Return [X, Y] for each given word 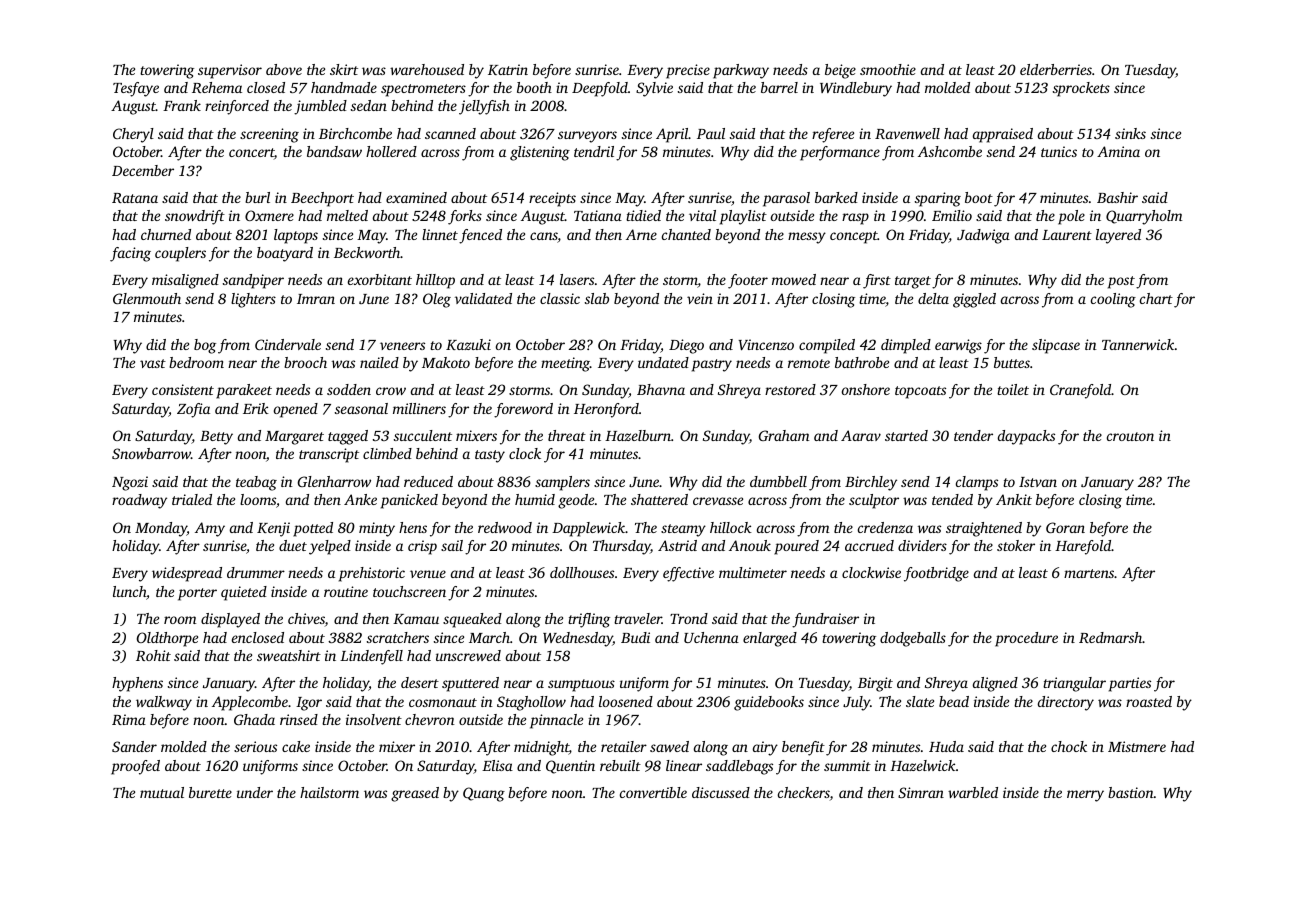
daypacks [1026, 437]
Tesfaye [136, 89]
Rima [129, 719]
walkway [164, 703]
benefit [803, 748]
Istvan [1038, 482]
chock [1069, 746]
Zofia [193, 410]
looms [258, 499]
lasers [577, 279]
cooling [1113, 300]
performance [840, 153]
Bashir [1117, 197]
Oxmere [269, 215]
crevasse [718, 501]
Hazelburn [638, 435]
